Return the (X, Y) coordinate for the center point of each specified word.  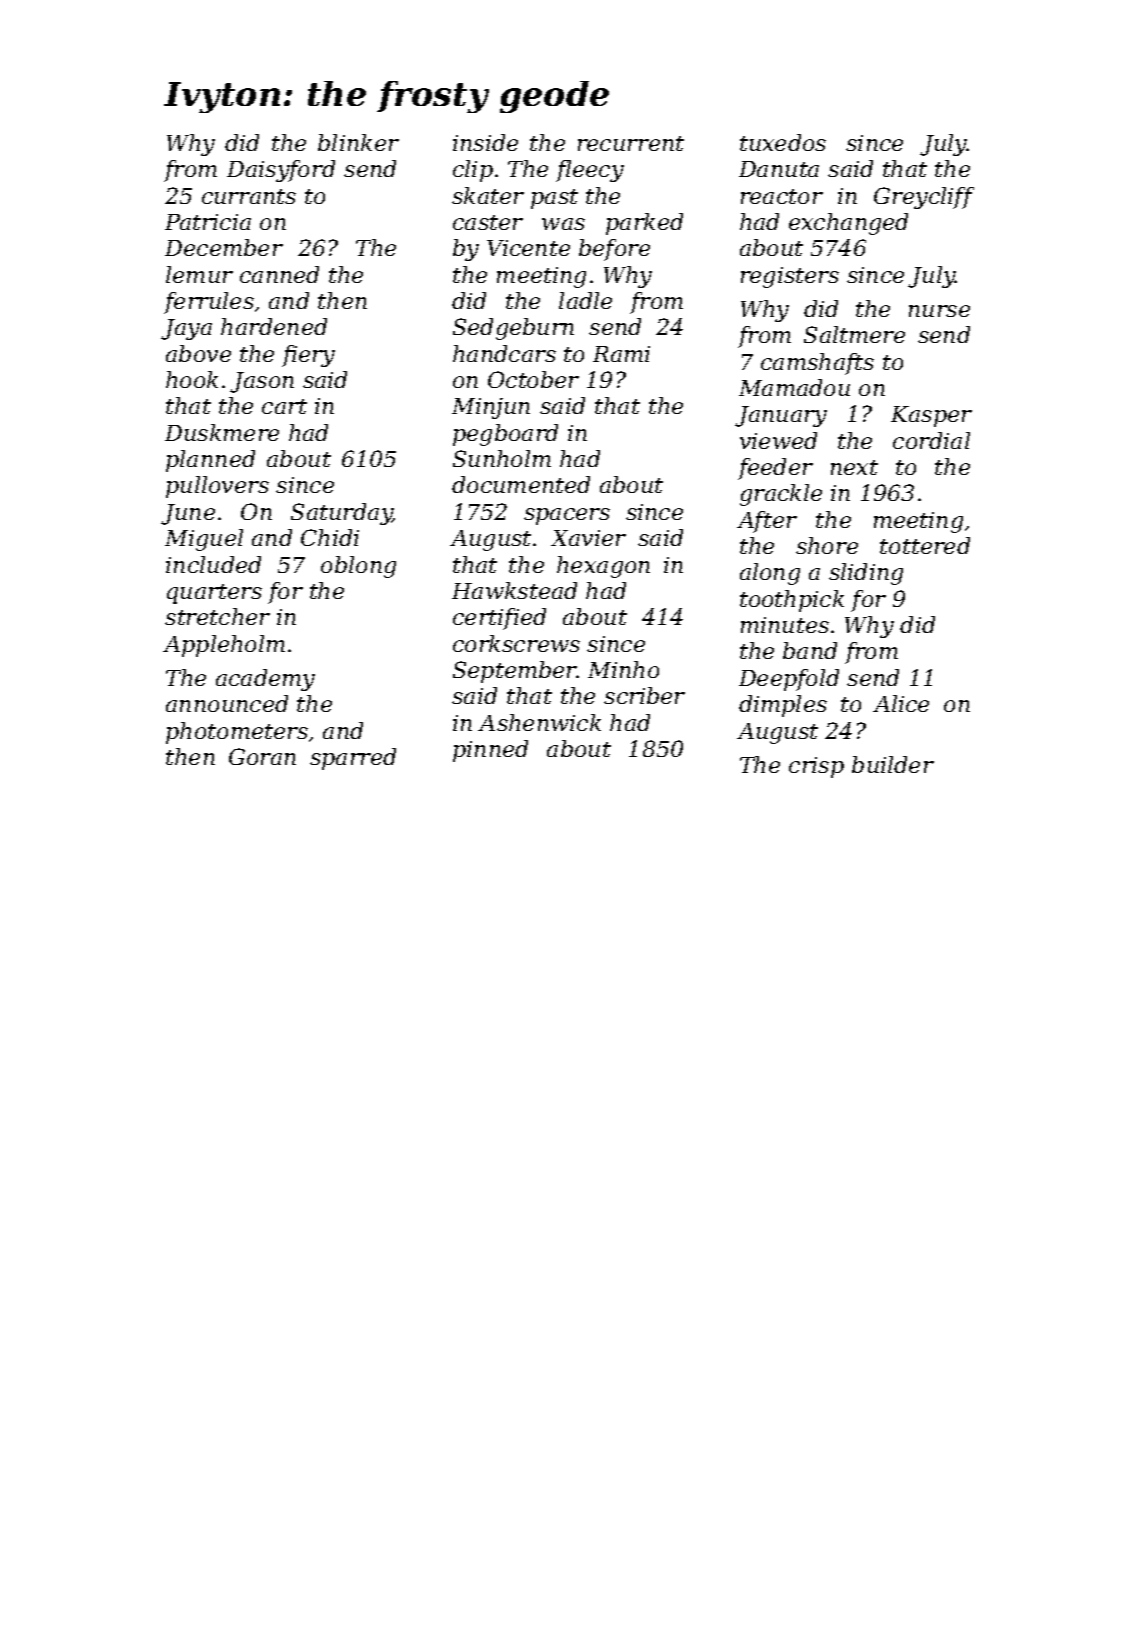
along (770, 574)
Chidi (330, 537)
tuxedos (783, 142)
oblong (358, 567)
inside (485, 142)
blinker (358, 142)
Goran (262, 756)
